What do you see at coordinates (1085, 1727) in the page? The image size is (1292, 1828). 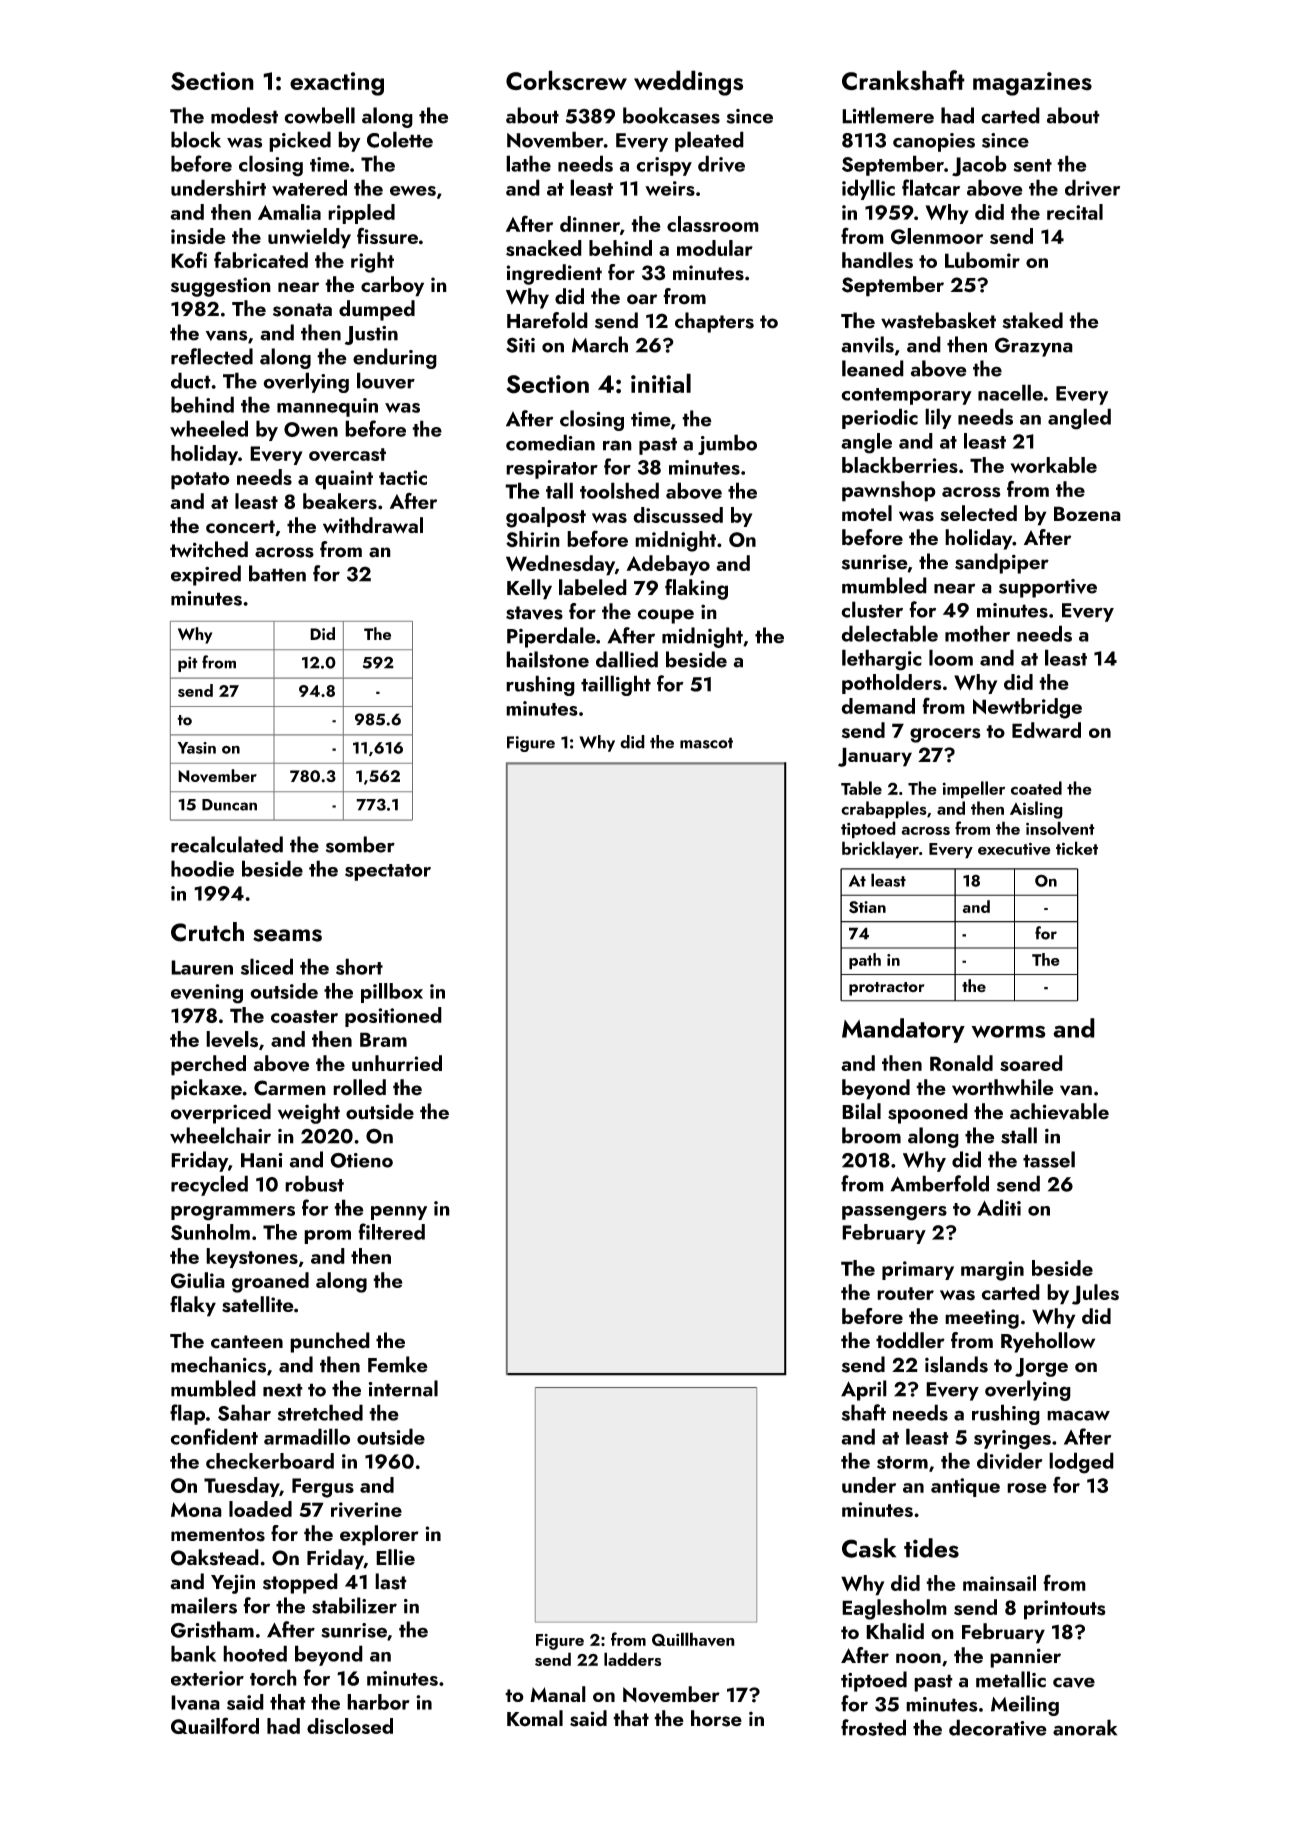 I see `anorak` at bounding box center [1085, 1727].
